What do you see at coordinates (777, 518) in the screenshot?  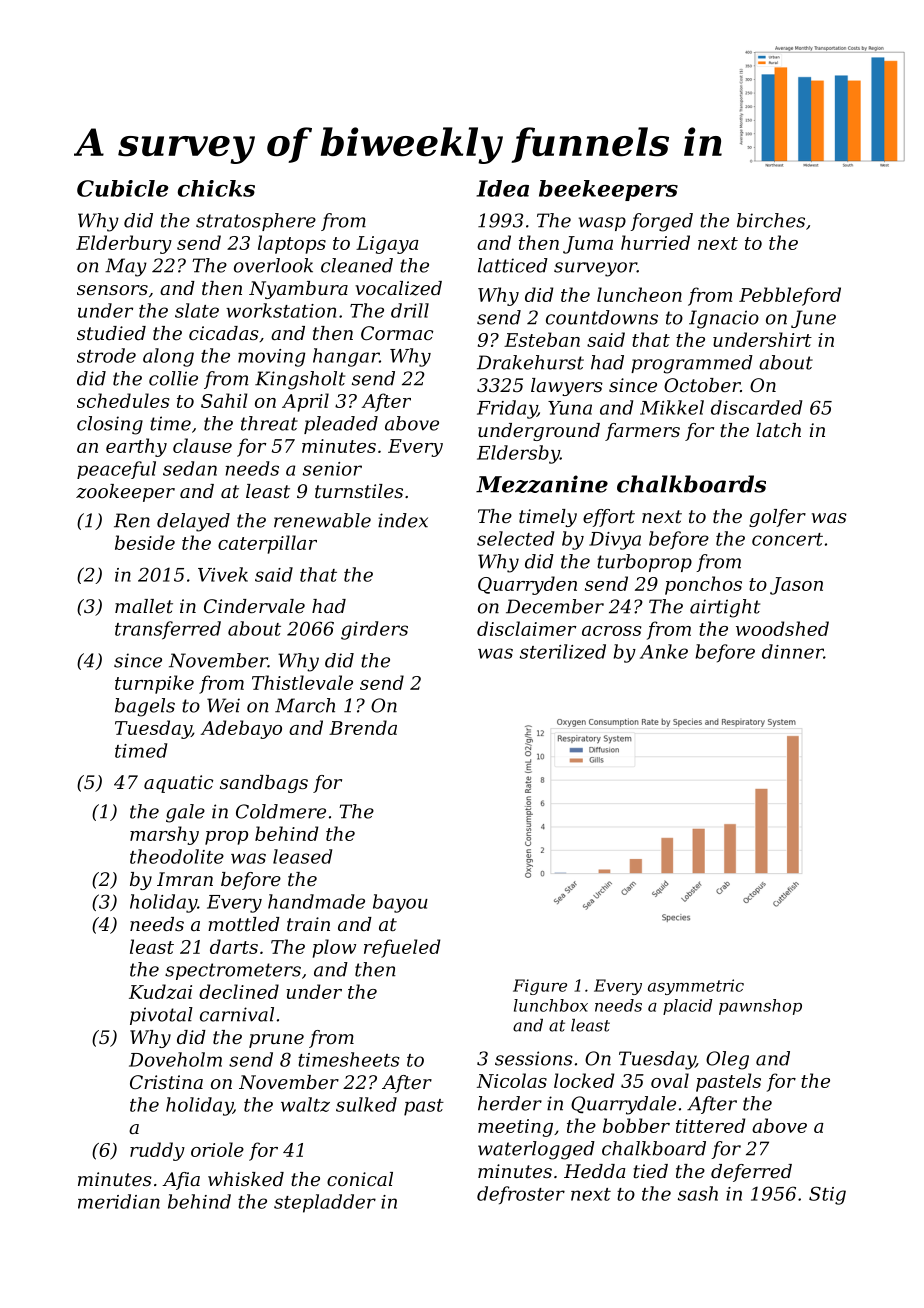 I see `golfer` at bounding box center [777, 518].
